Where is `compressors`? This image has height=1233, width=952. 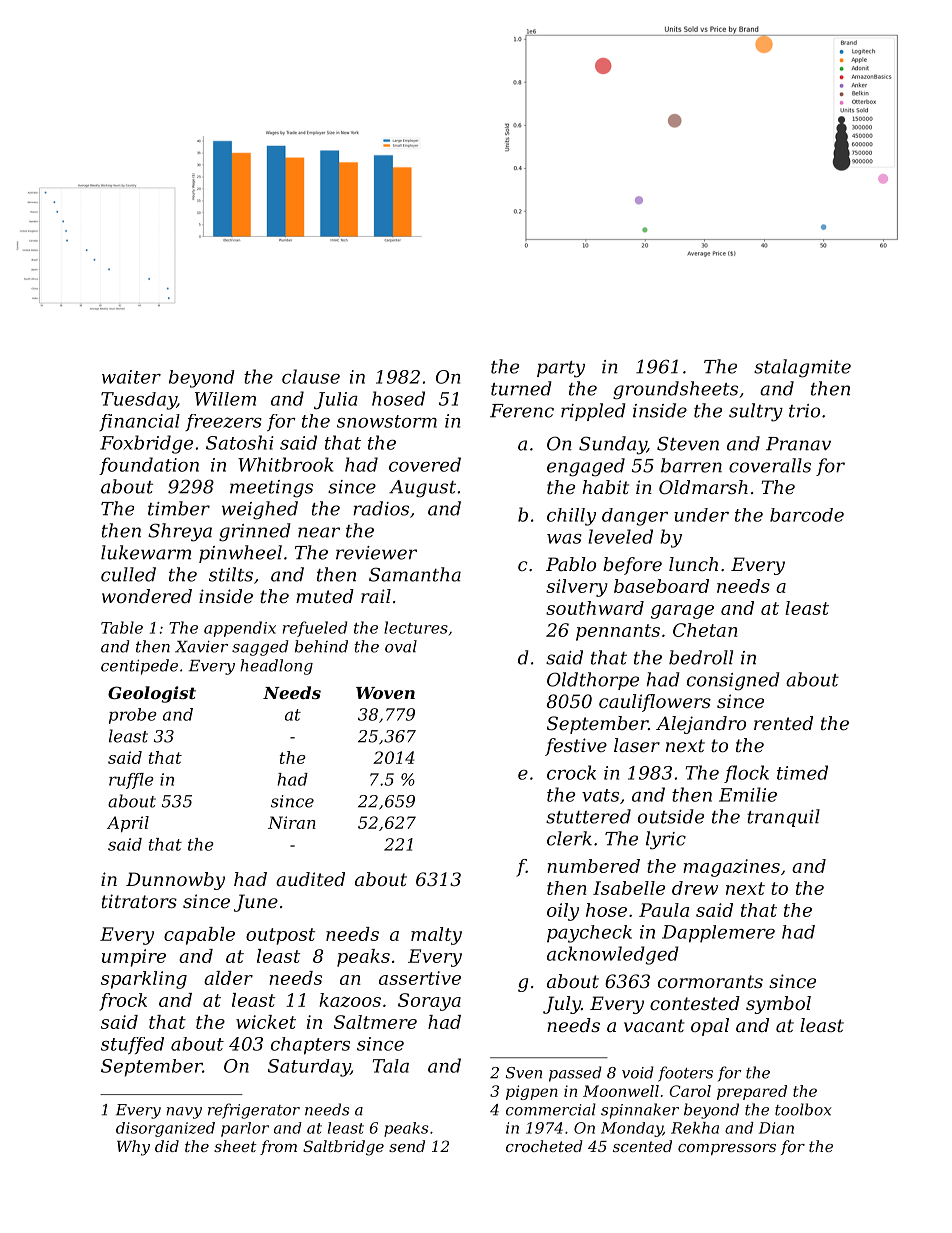 compressors is located at coordinates (727, 1149).
